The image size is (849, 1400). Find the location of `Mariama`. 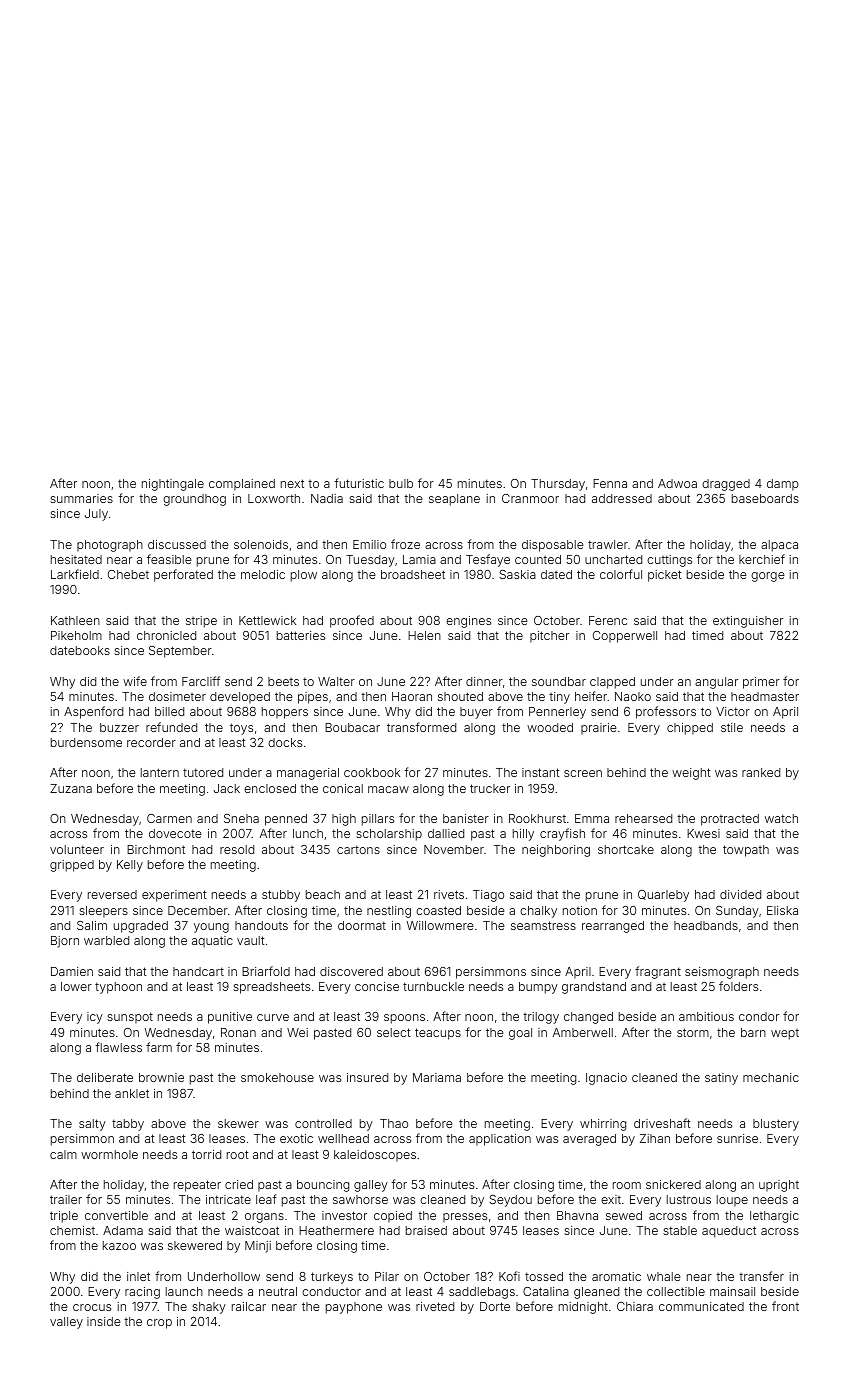

Mariama is located at coordinates (437, 1077).
